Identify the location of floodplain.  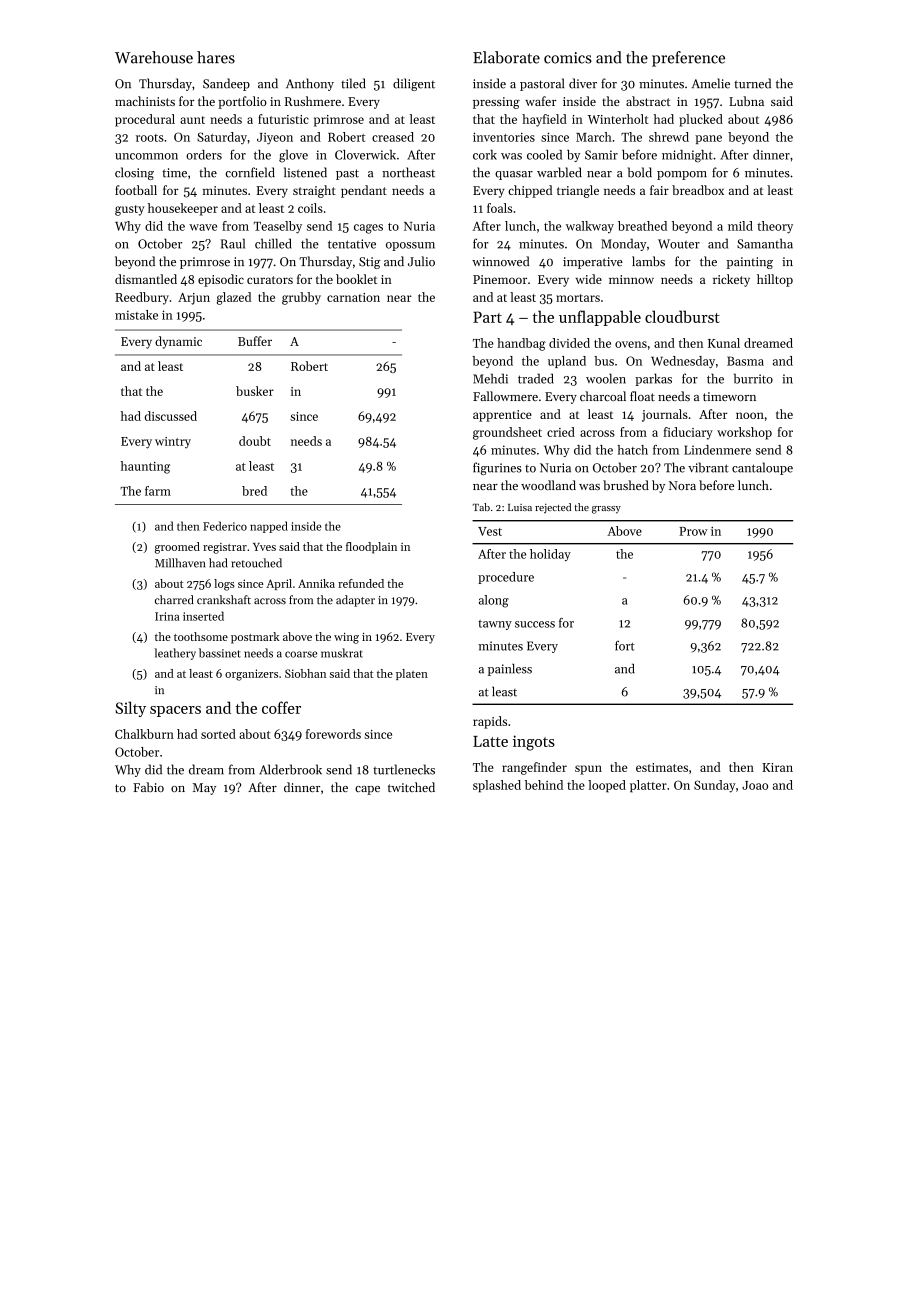
(371, 548).
